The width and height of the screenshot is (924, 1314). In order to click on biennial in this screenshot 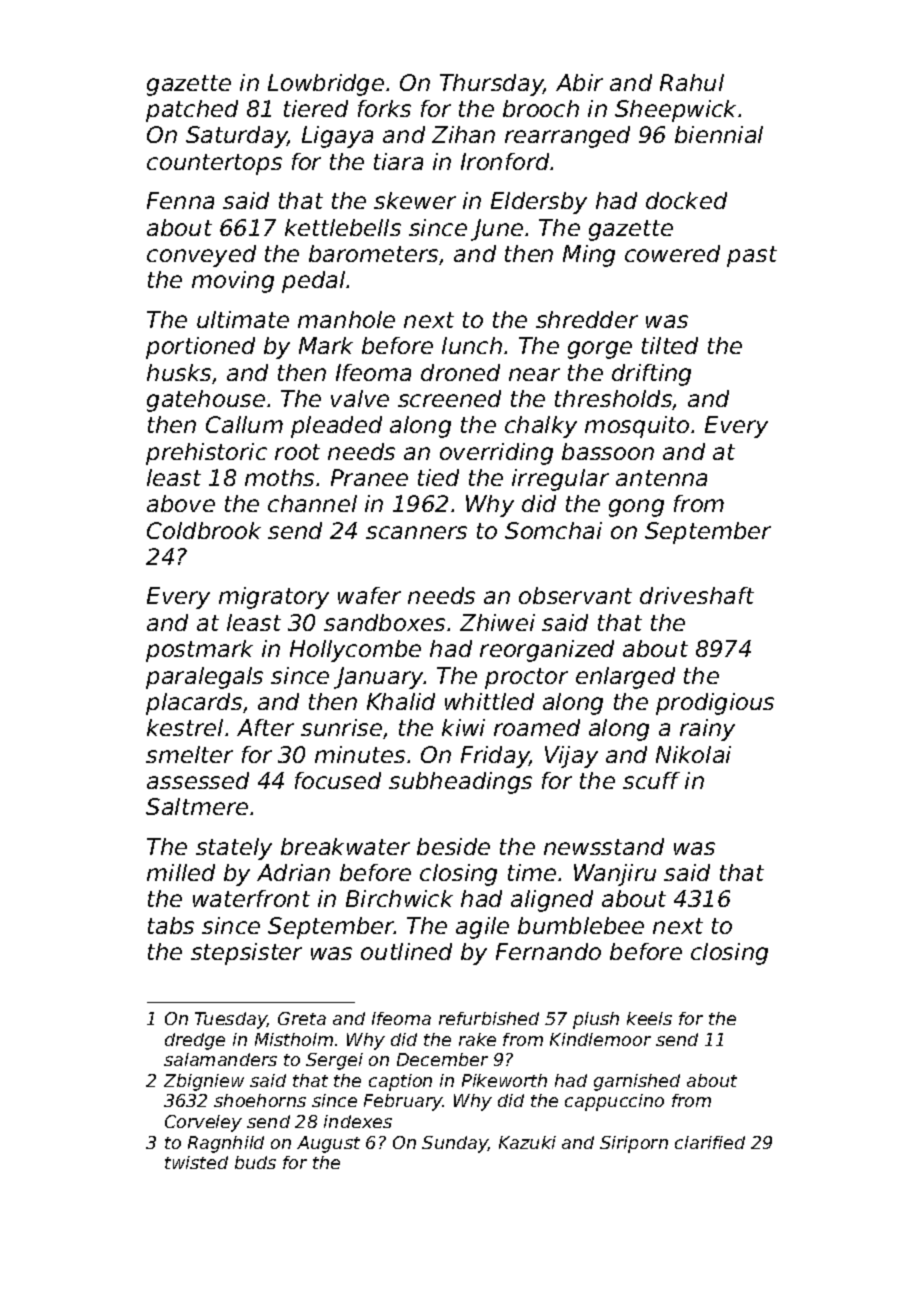, I will do `click(719, 134)`.
